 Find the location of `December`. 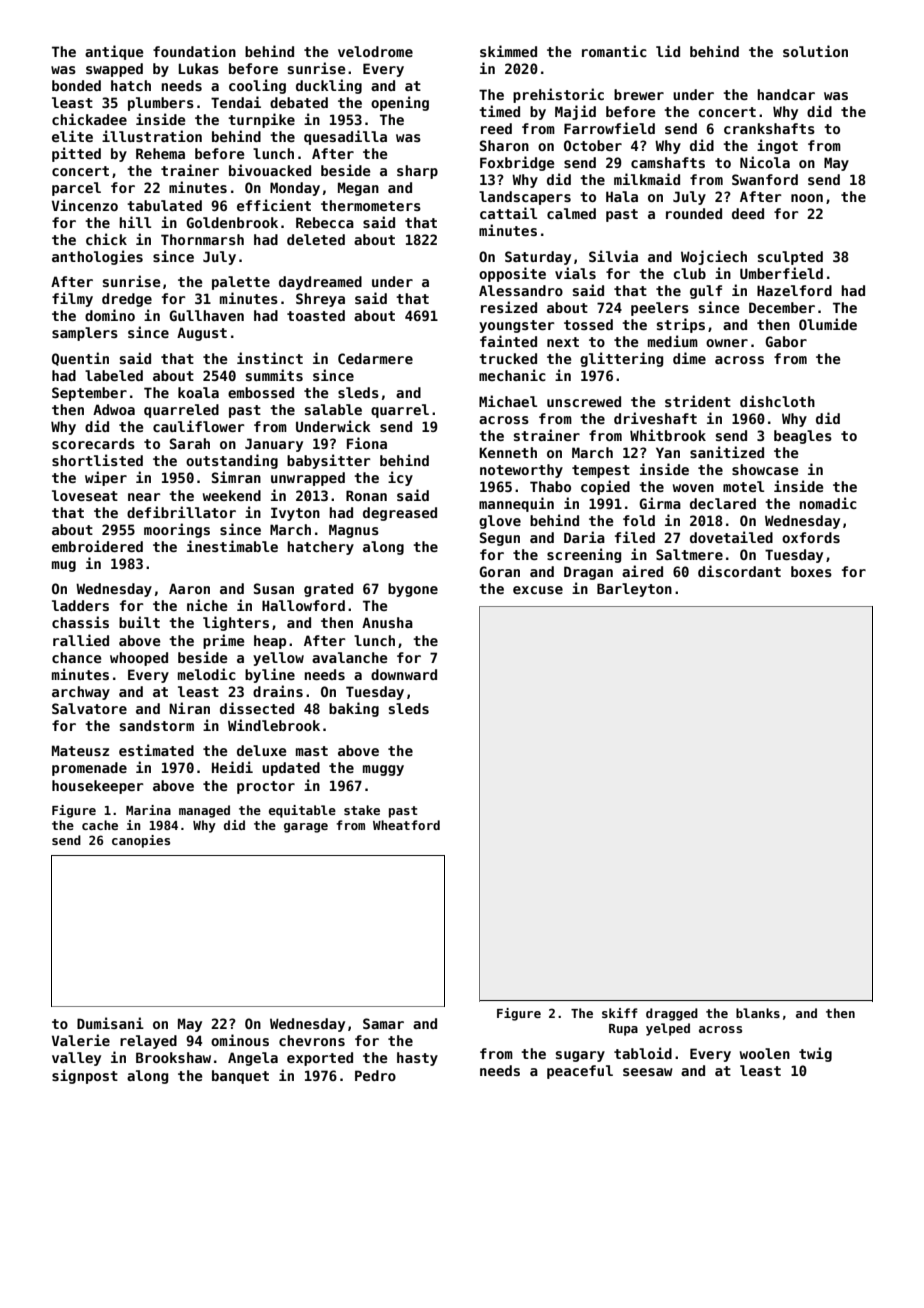

December is located at coordinates (782, 307).
